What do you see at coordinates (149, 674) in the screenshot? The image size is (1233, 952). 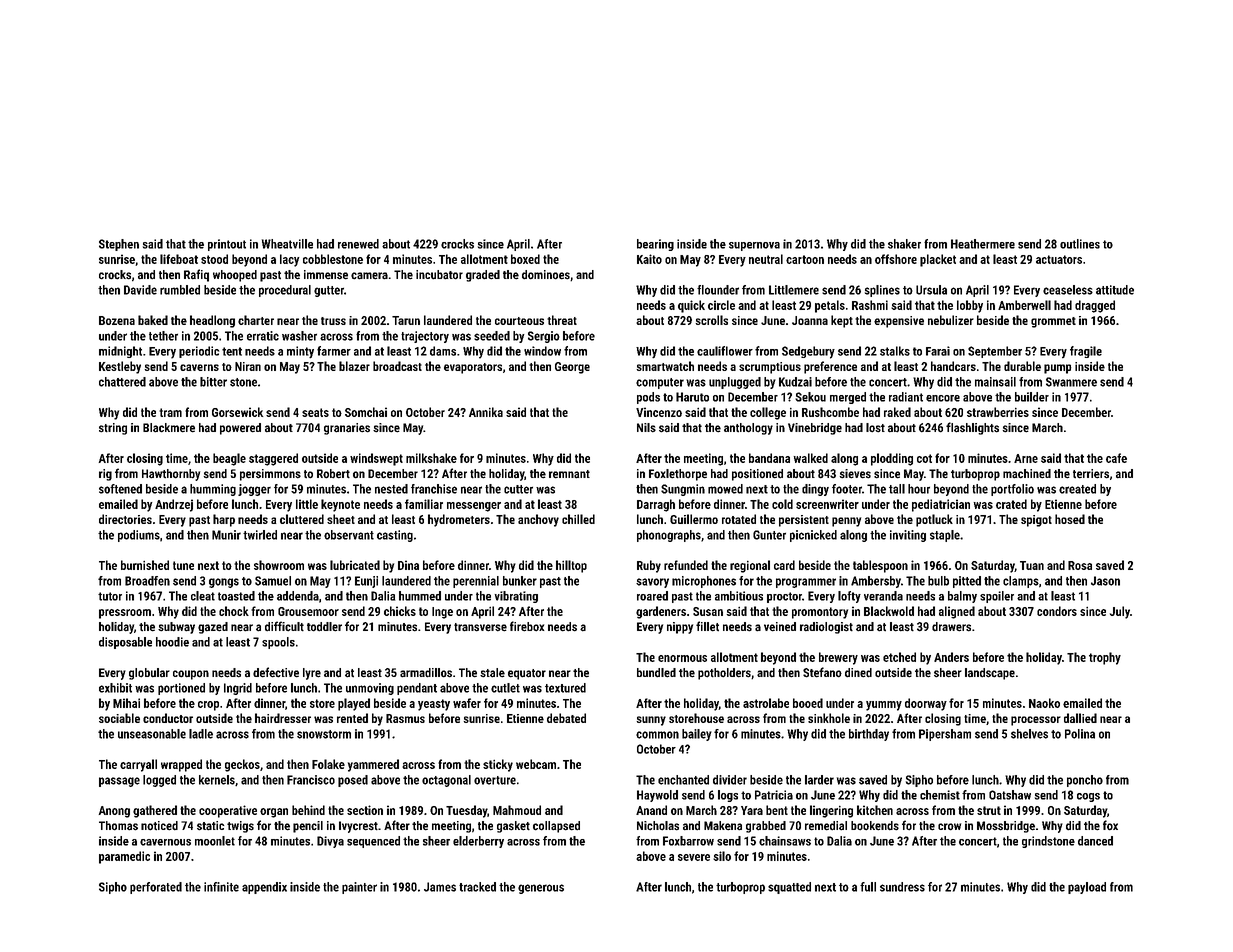 I see `globular` at bounding box center [149, 674].
